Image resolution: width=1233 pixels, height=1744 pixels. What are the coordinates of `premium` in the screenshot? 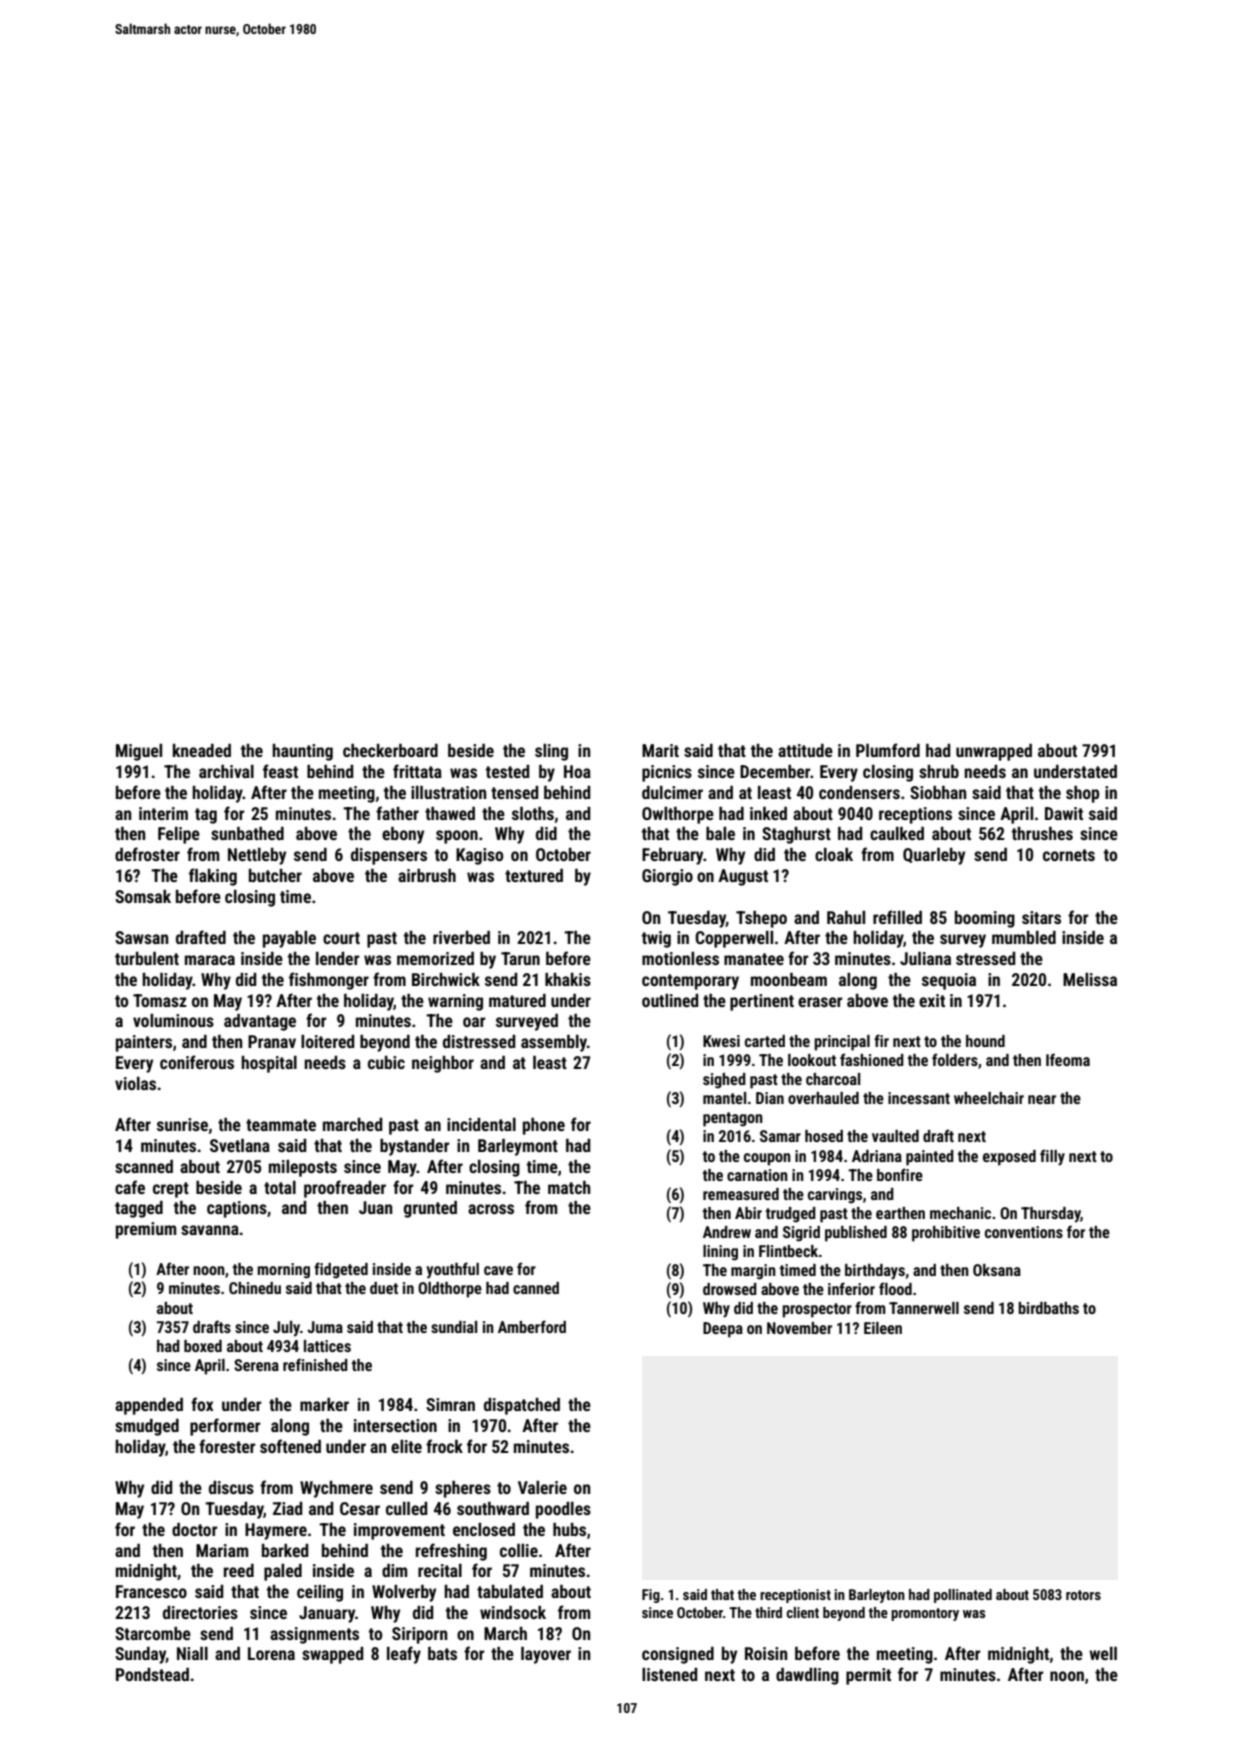 It's located at (146, 1230).
